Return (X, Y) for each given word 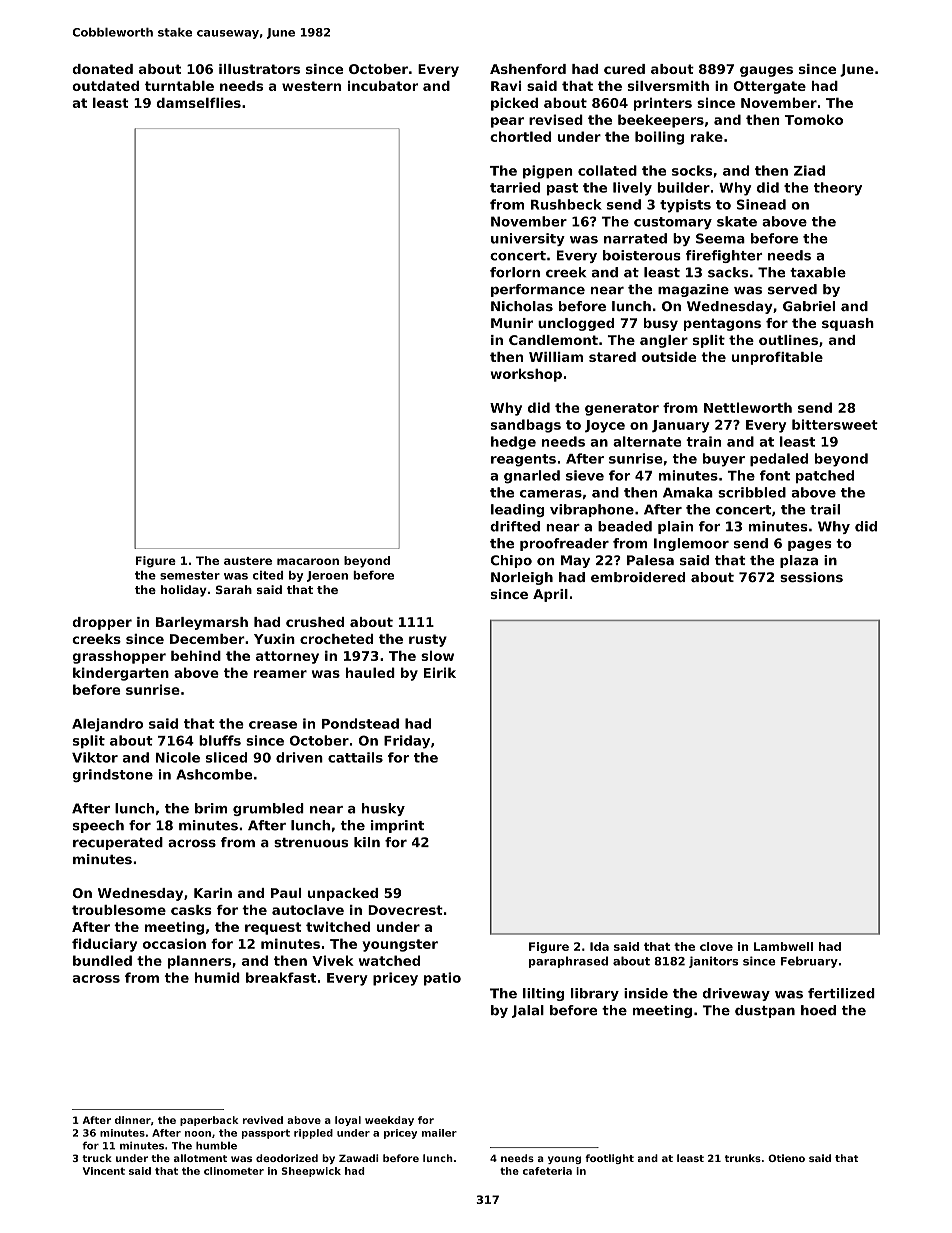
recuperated (118, 843)
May (575, 561)
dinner (133, 1120)
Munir (512, 323)
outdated (105, 86)
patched (825, 476)
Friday (407, 742)
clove (716, 946)
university (528, 239)
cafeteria (547, 1171)
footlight (609, 1159)
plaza (799, 561)
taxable (818, 272)
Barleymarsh (202, 623)
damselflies (198, 103)
